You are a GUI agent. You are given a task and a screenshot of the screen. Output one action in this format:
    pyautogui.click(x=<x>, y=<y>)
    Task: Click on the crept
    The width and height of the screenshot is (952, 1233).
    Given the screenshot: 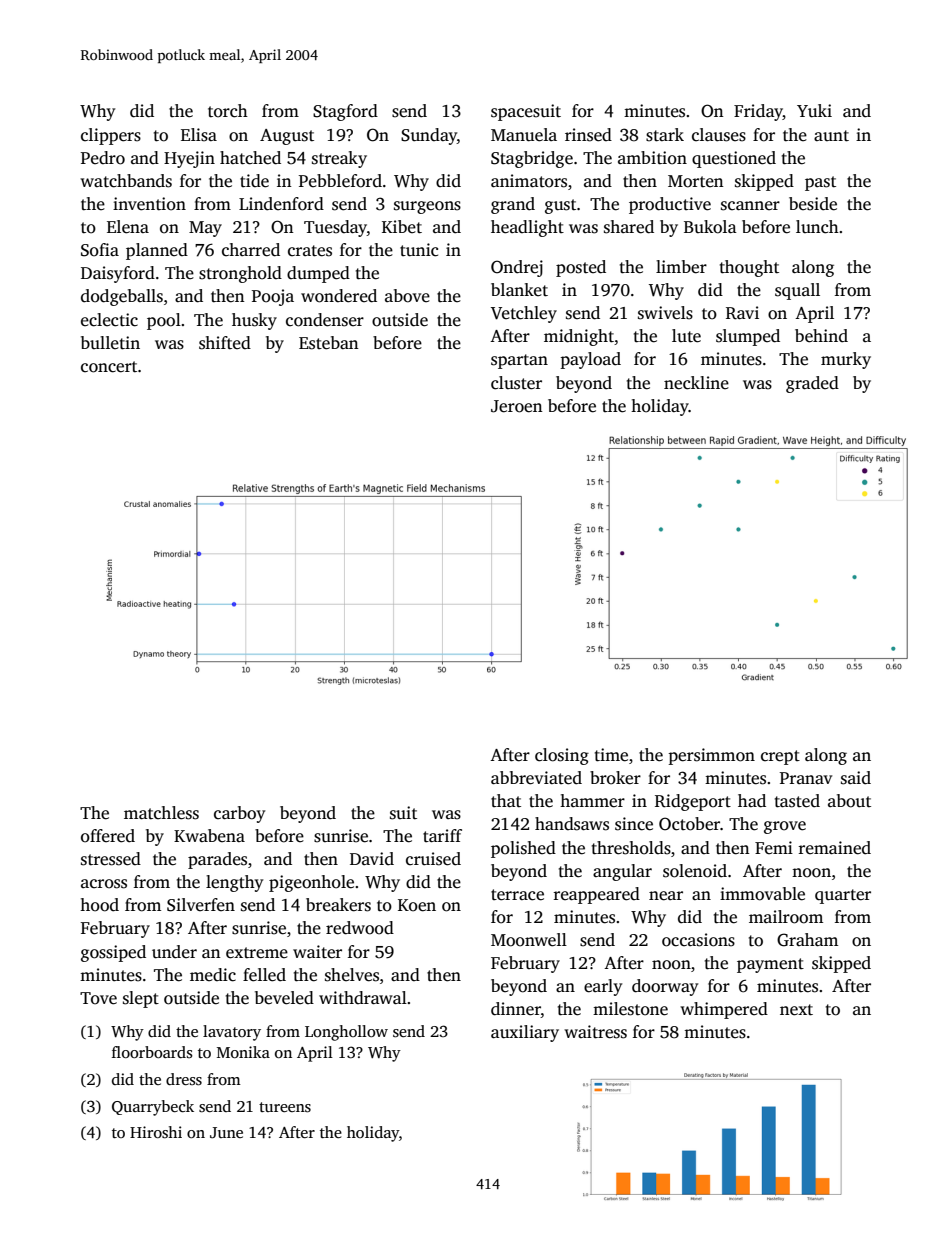 What is the action you would take?
    pyautogui.click(x=780, y=757)
